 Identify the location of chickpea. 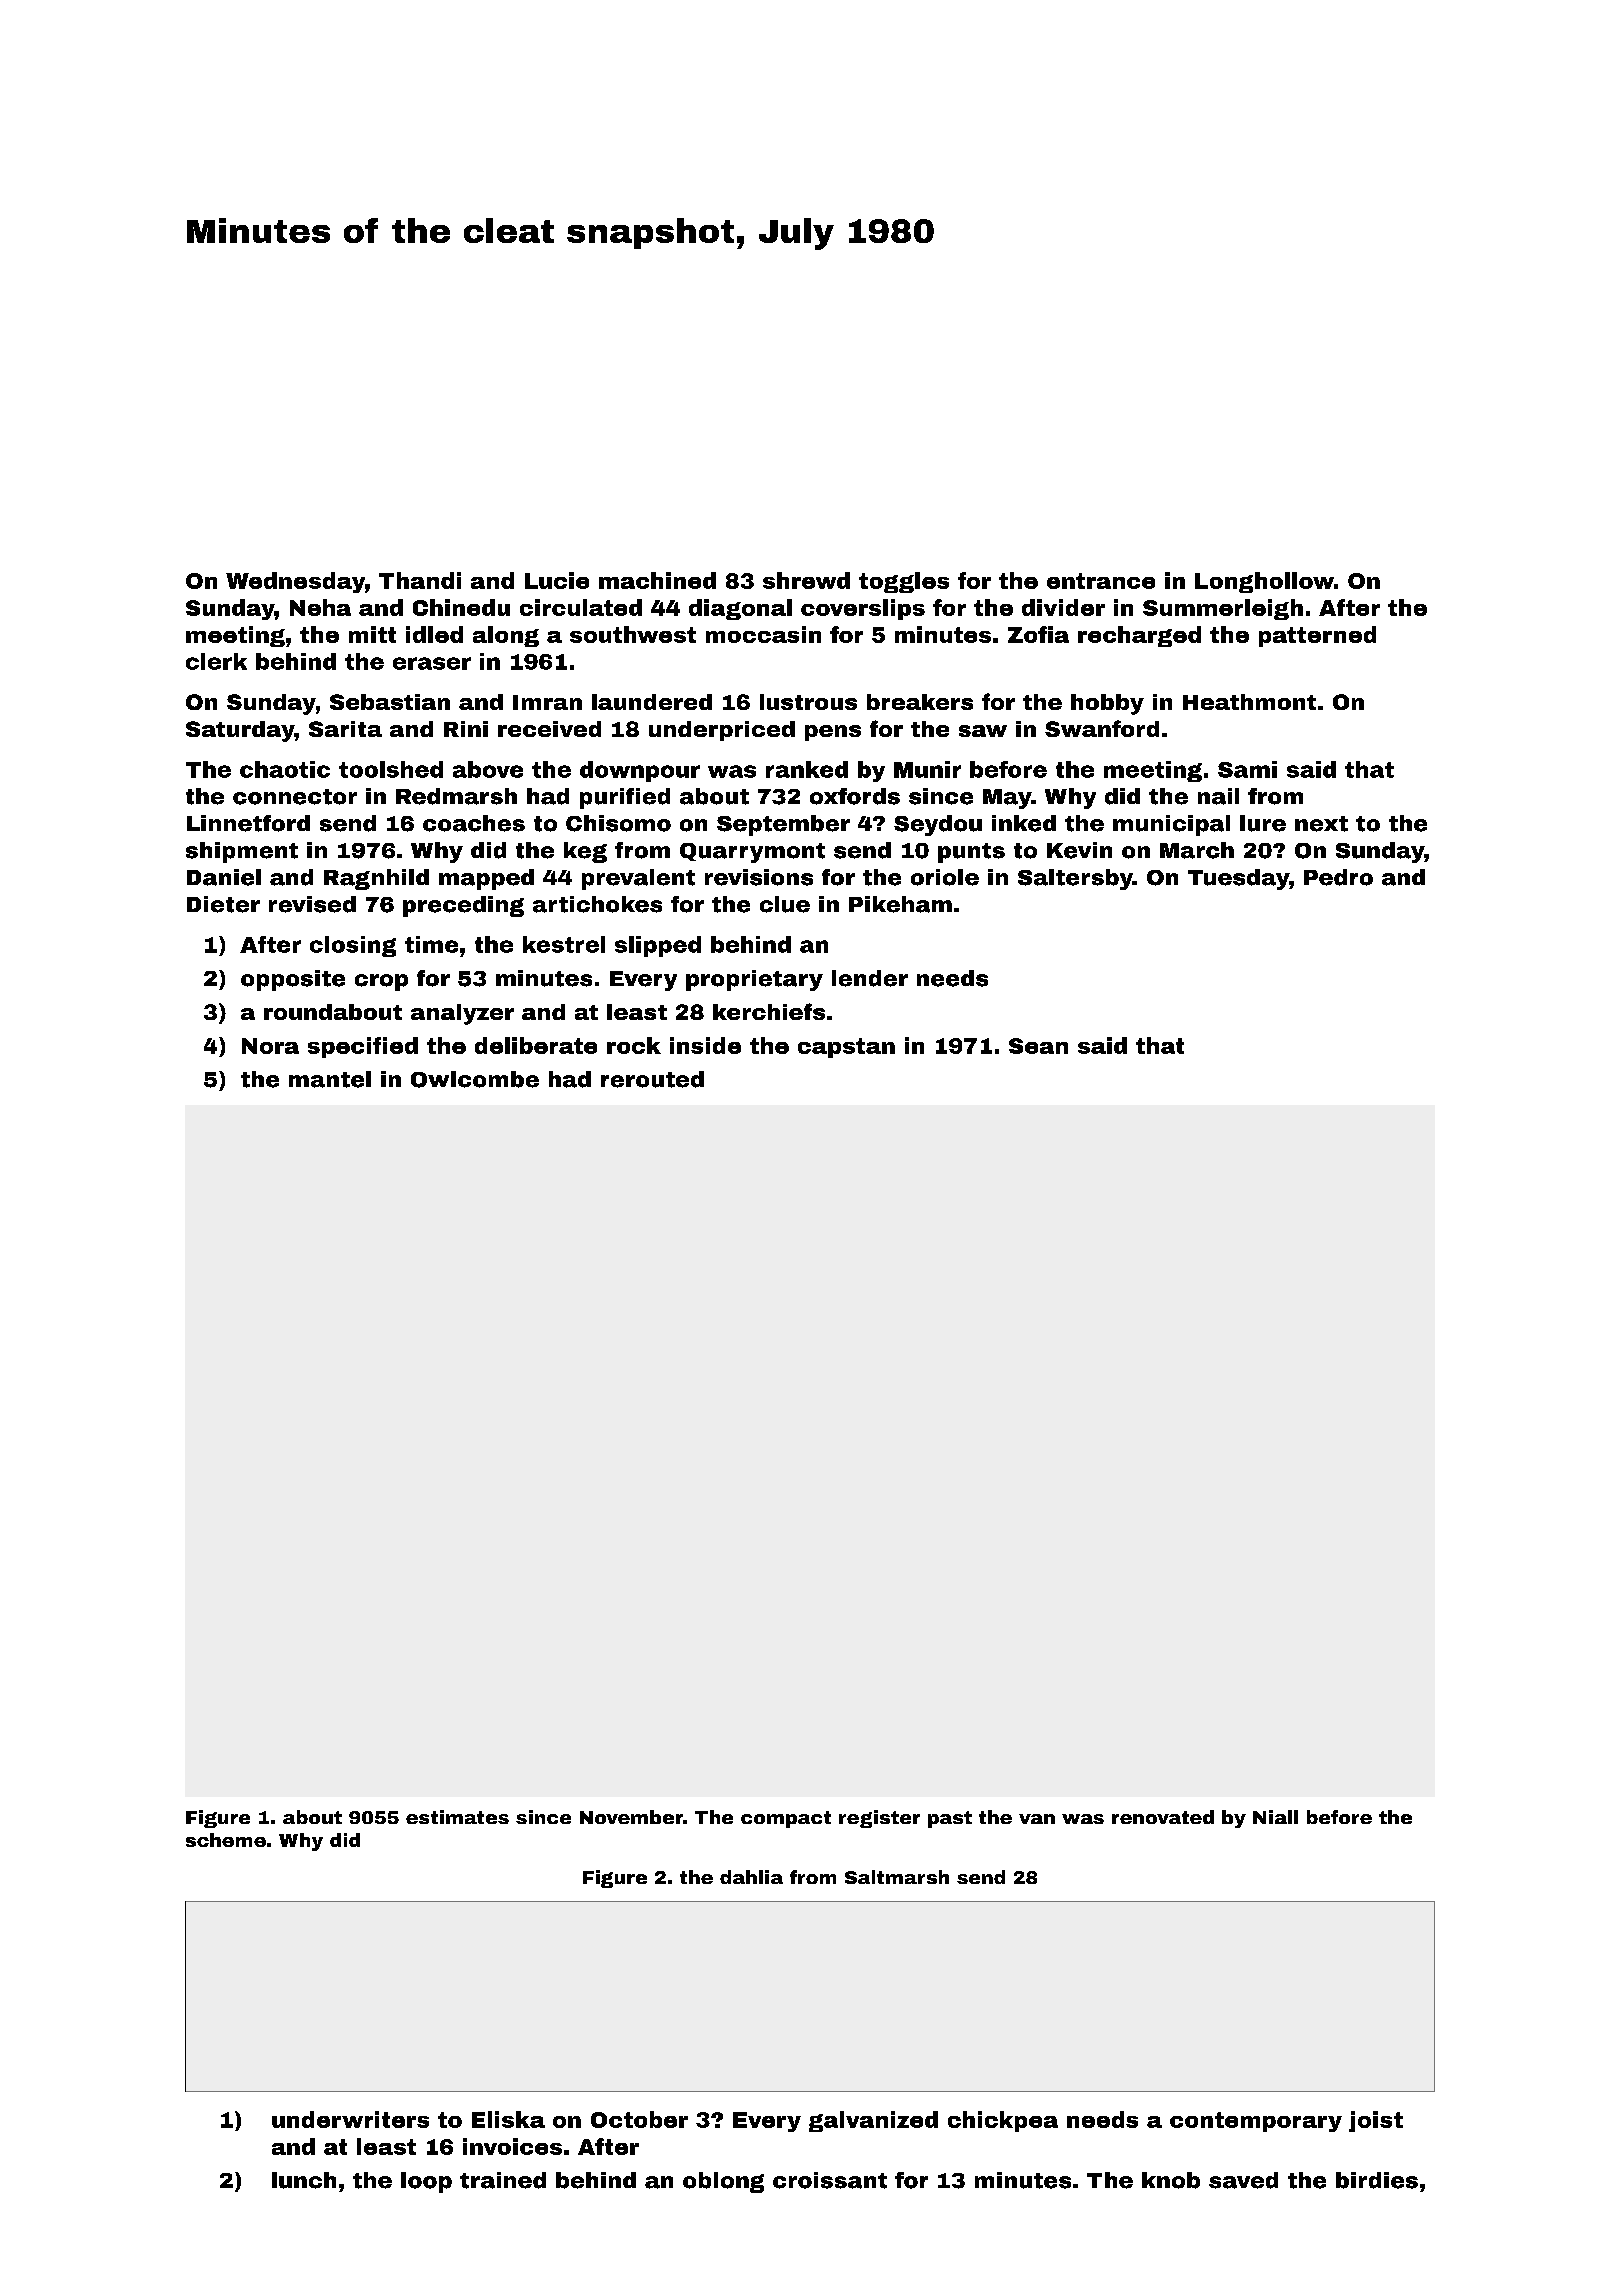
(1003, 2121).
